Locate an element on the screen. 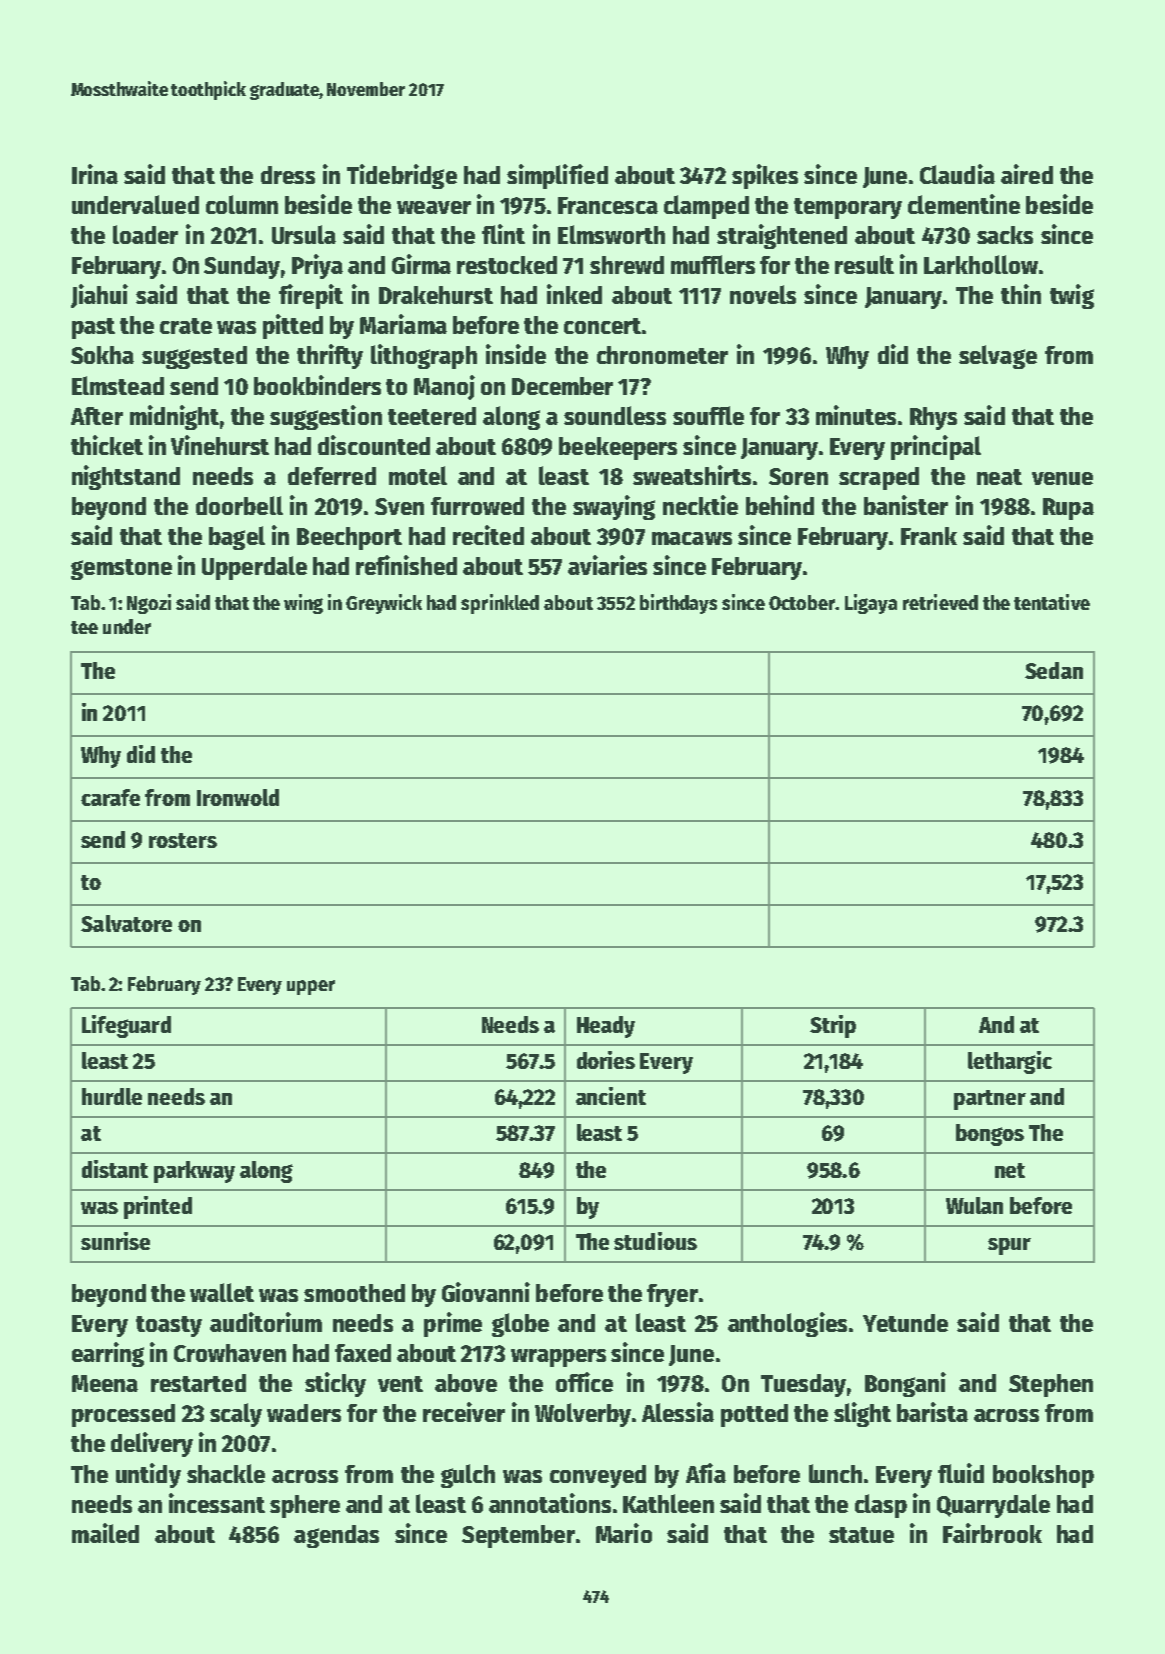 The width and height of the screenshot is (1165, 1654). untidy is located at coordinates (148, 1475).
